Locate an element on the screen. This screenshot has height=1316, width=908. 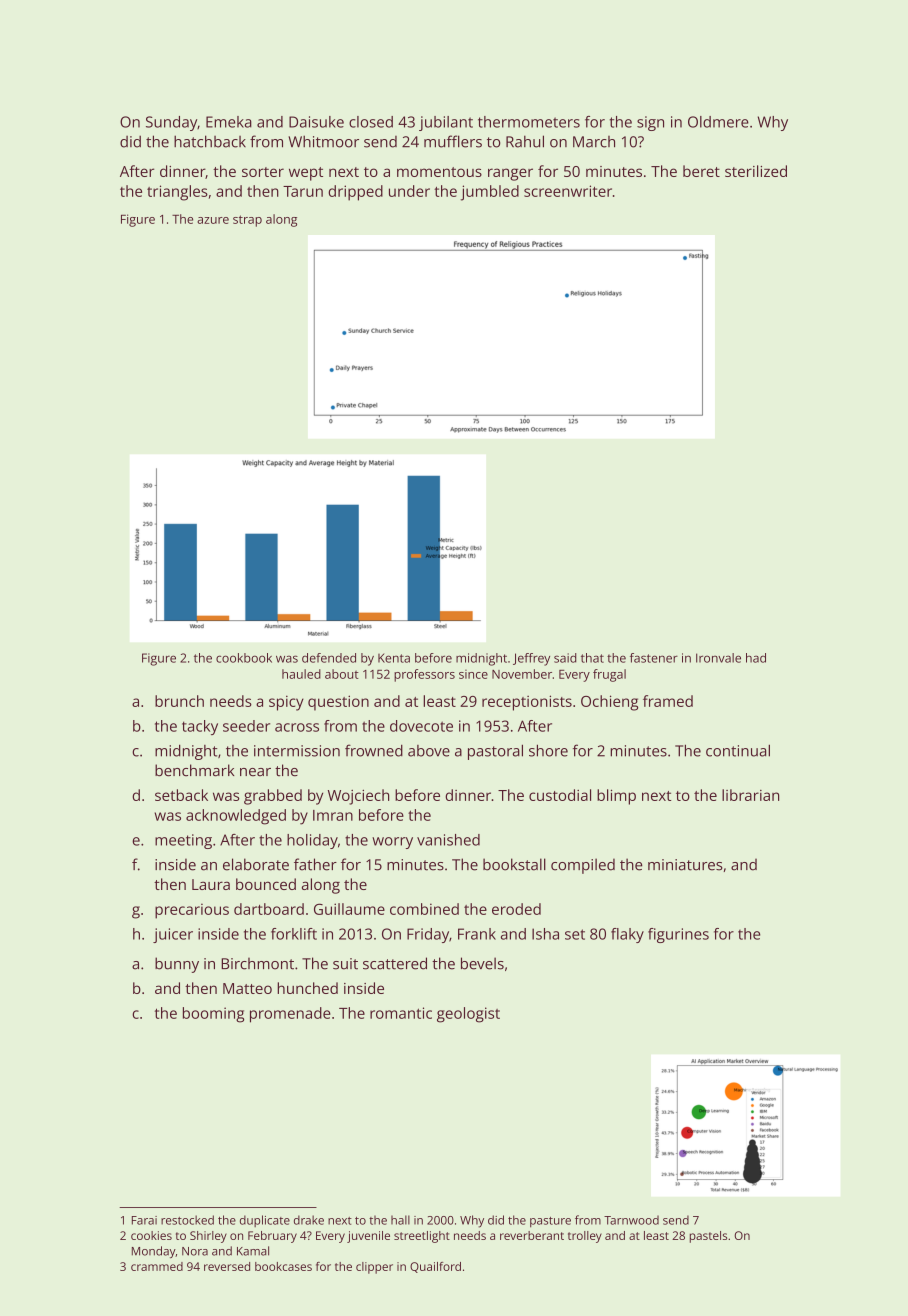
miniatures is located at coordinates (685, 865).
